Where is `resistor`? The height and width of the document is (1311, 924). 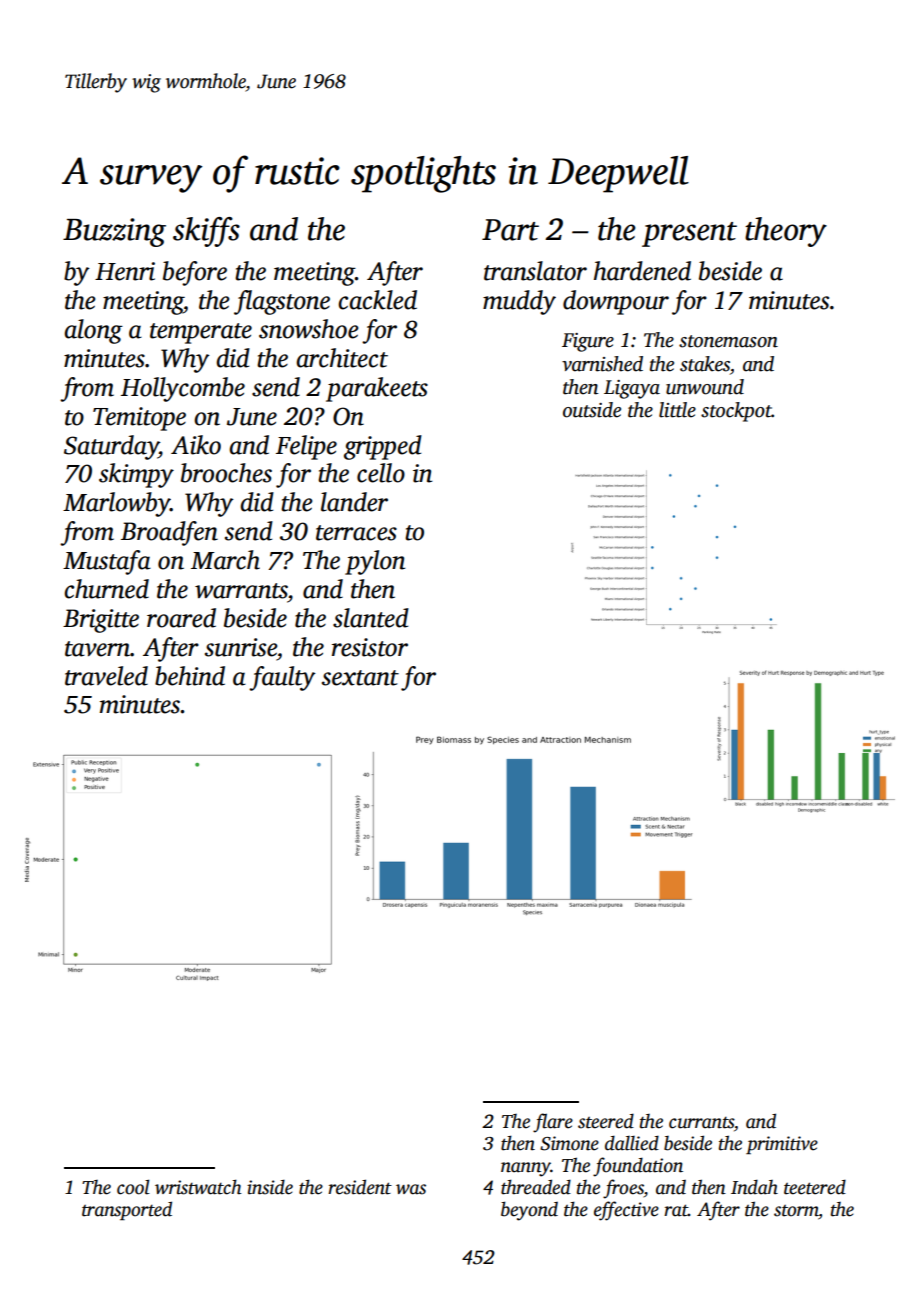
resistor is located at coordinates (370, 647).
